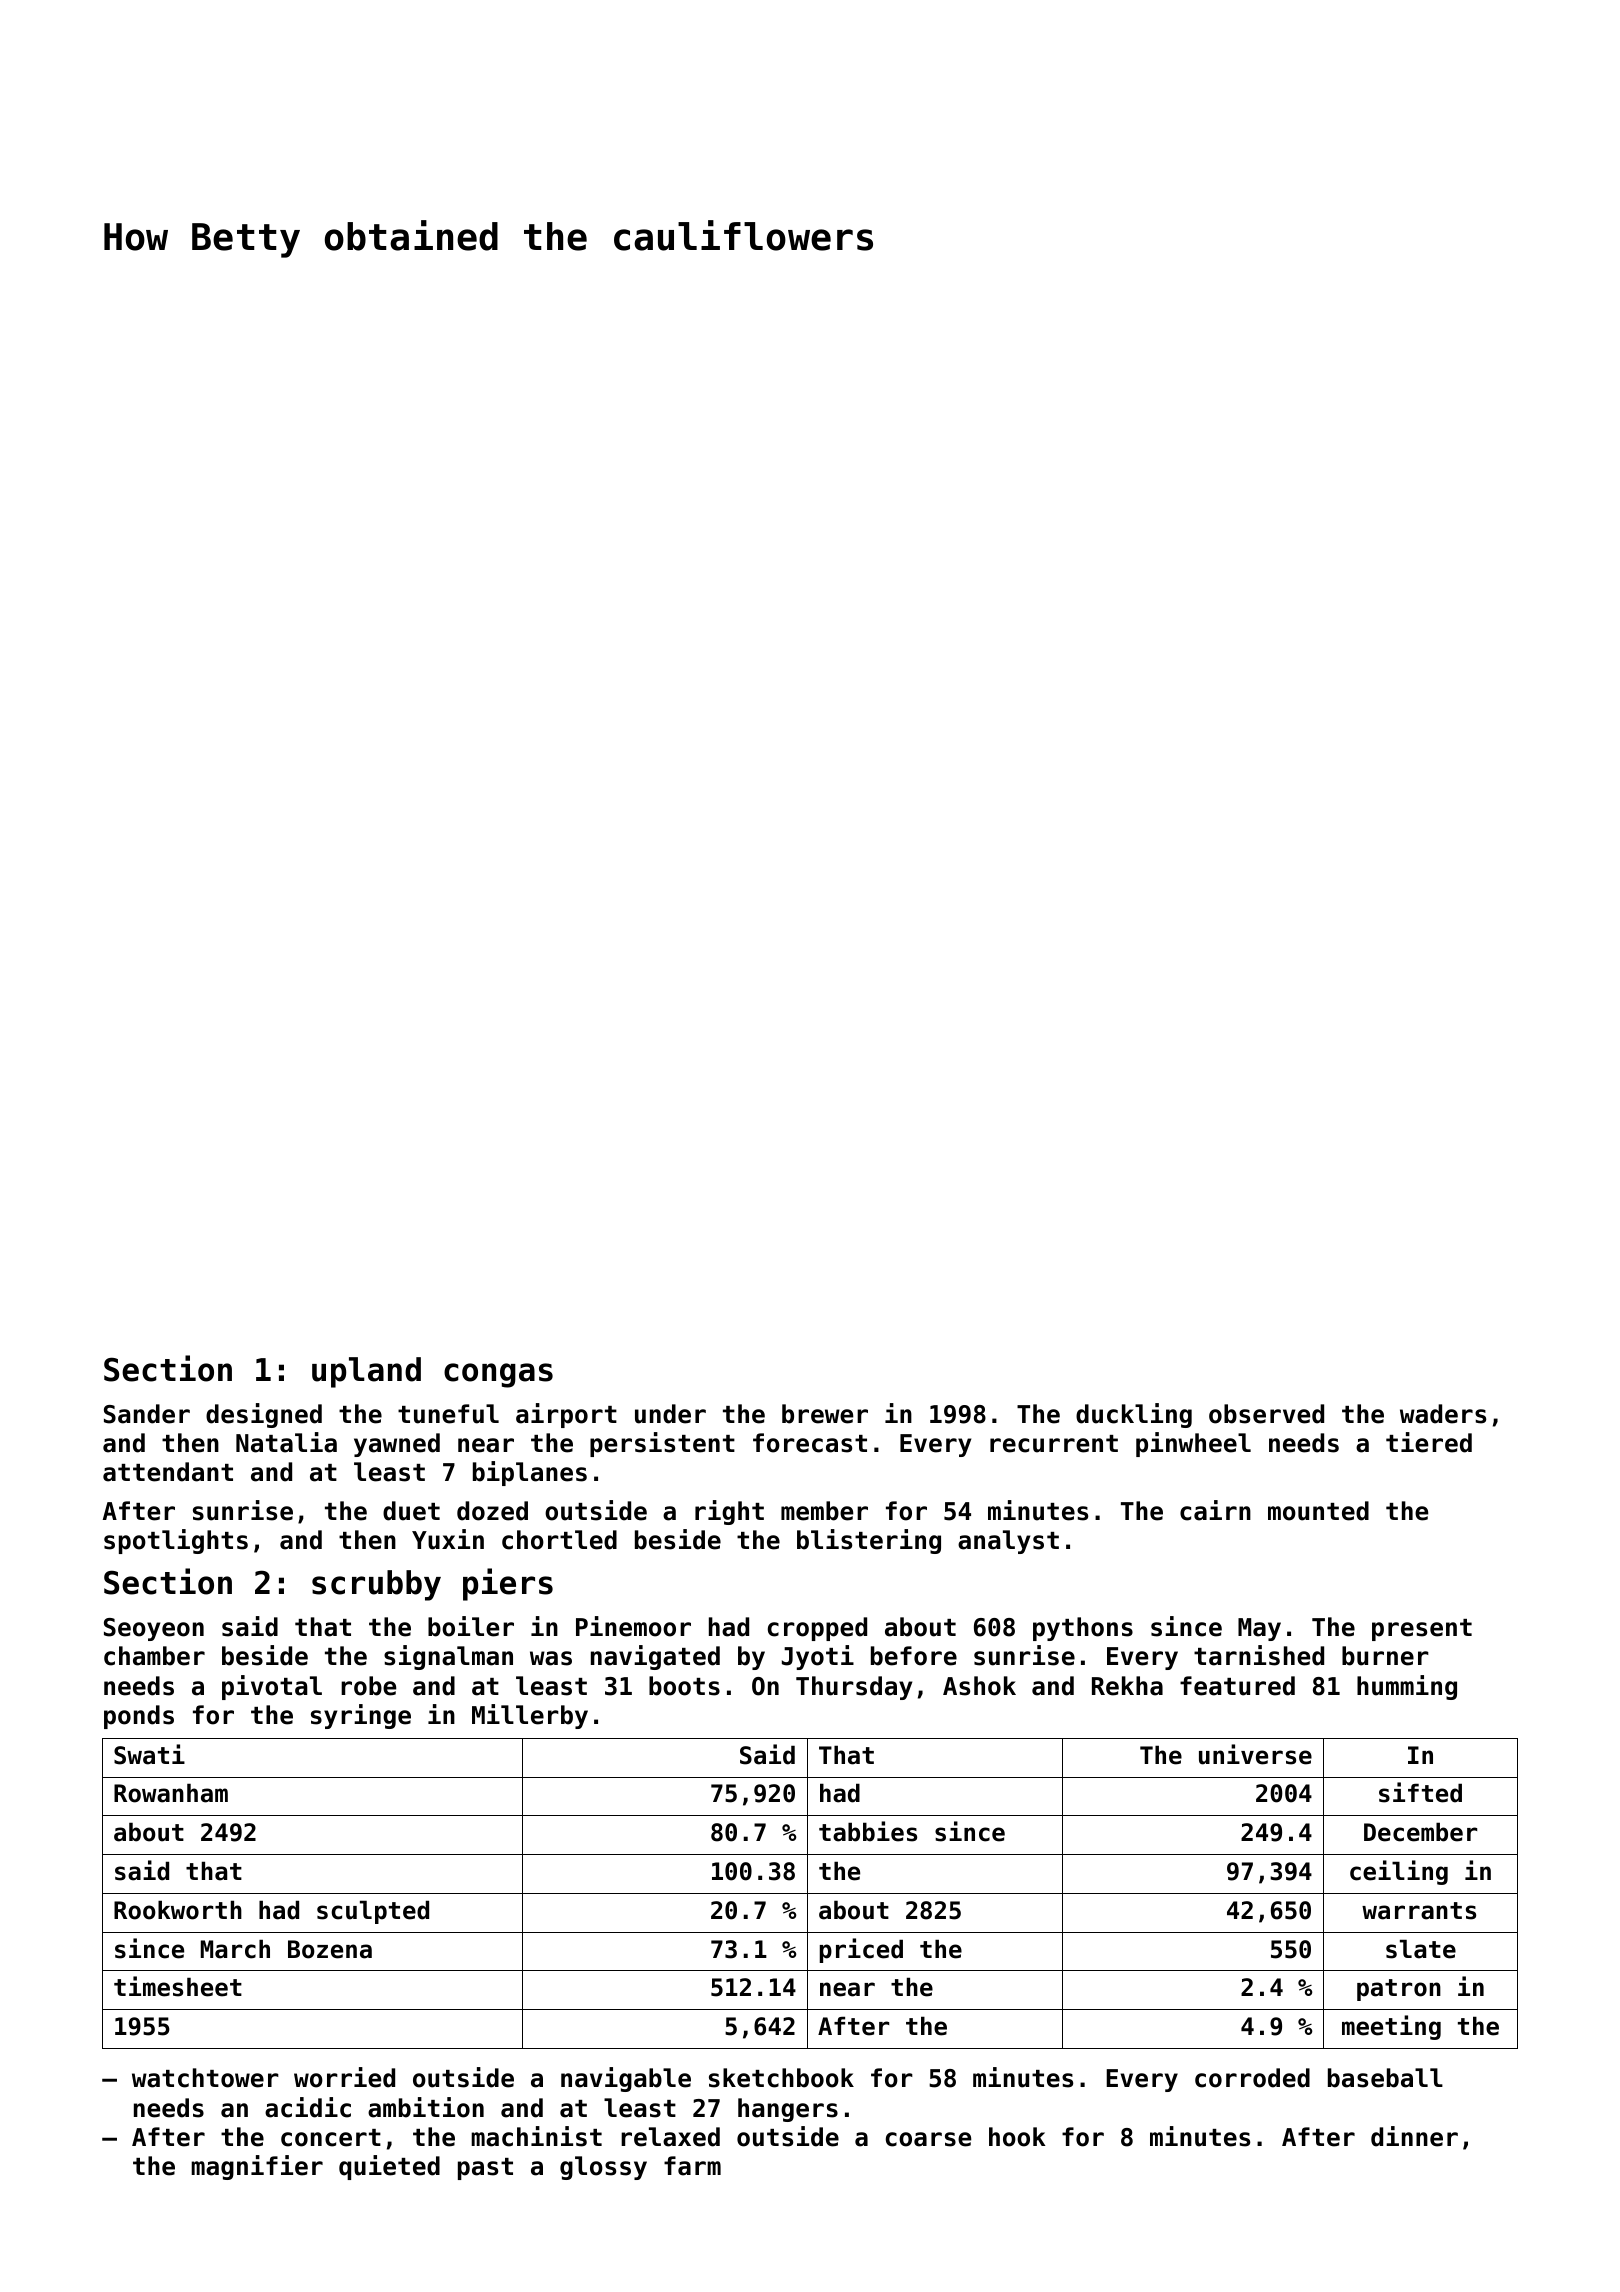 This document has width=1620, height=2292. I want to click on coarse, so click(928, 2139).
